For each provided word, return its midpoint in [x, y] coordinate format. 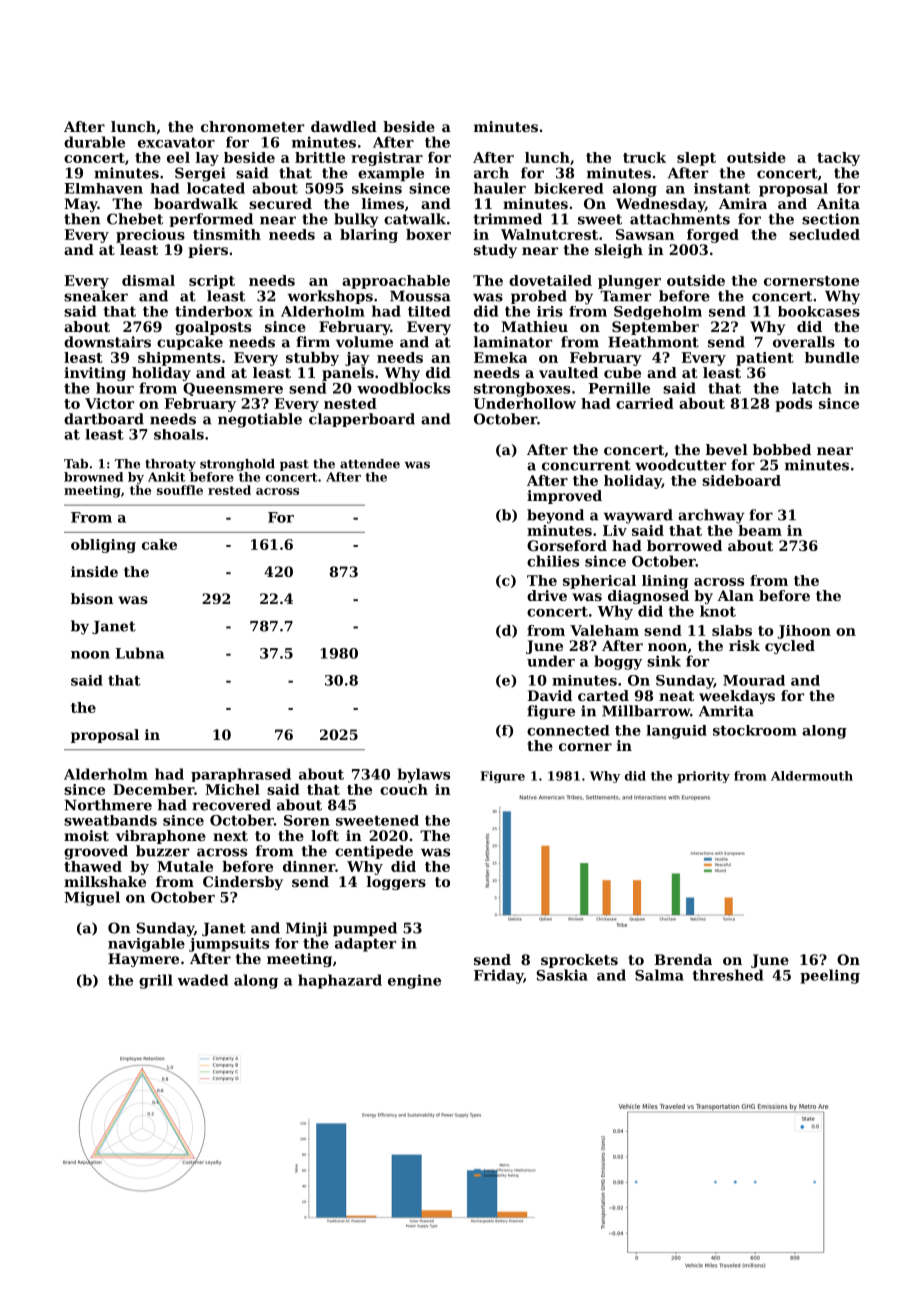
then [82, 219]
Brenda [683, 959]
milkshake [105, 881]
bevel [727, 449]
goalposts [213, 328]
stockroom [755, 730]
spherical [599, 582]
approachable [396, 282]
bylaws [424, 775]
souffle [180, 490]
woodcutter [680, 465]
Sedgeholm [658, 313]
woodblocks [403, 388]
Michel [232, 789]
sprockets [579, 961]
